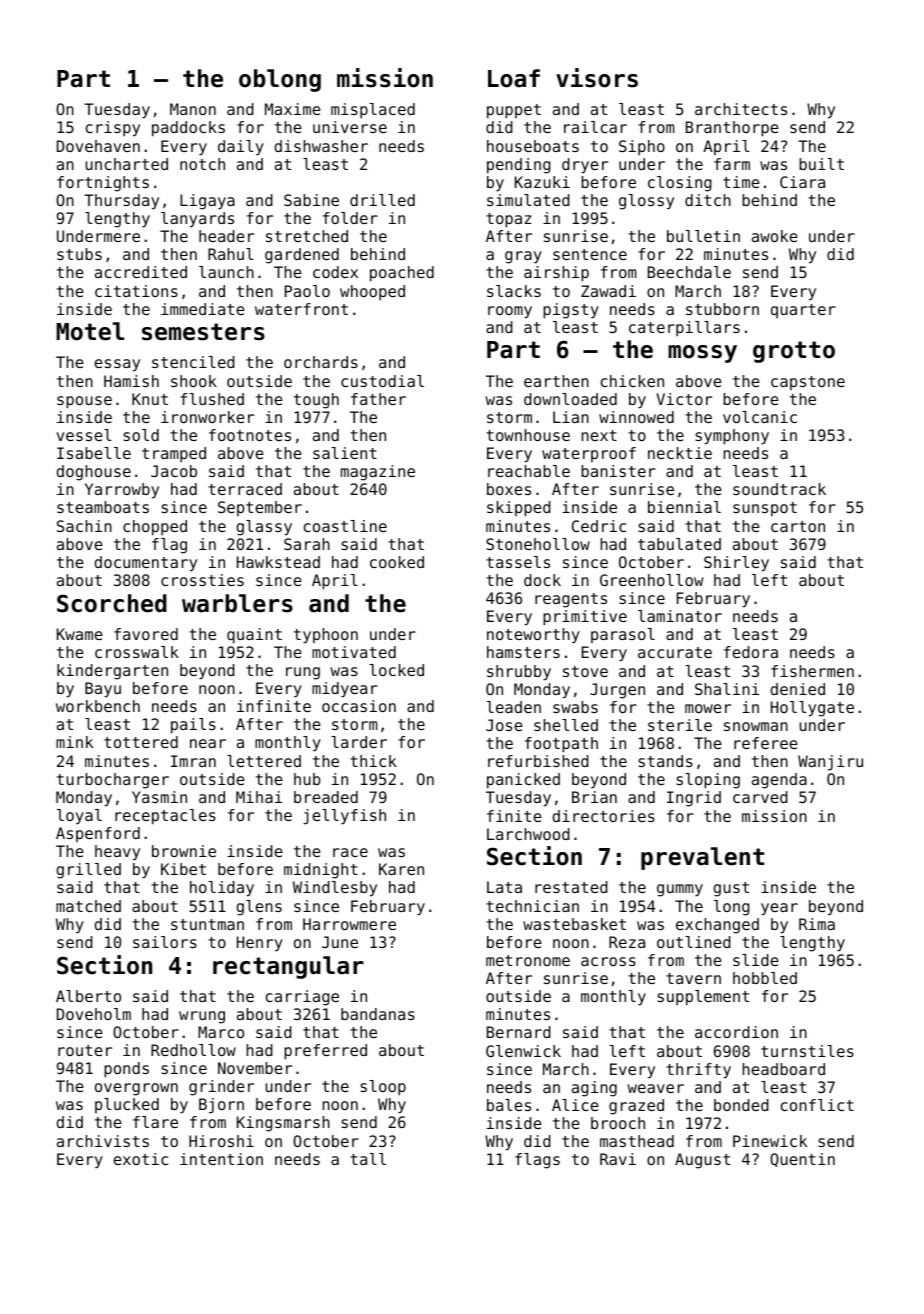 The image size is (924, 1314). Describe the element at coordinates (103, 690) in the screenshot. I see `Bayu` at that location.
